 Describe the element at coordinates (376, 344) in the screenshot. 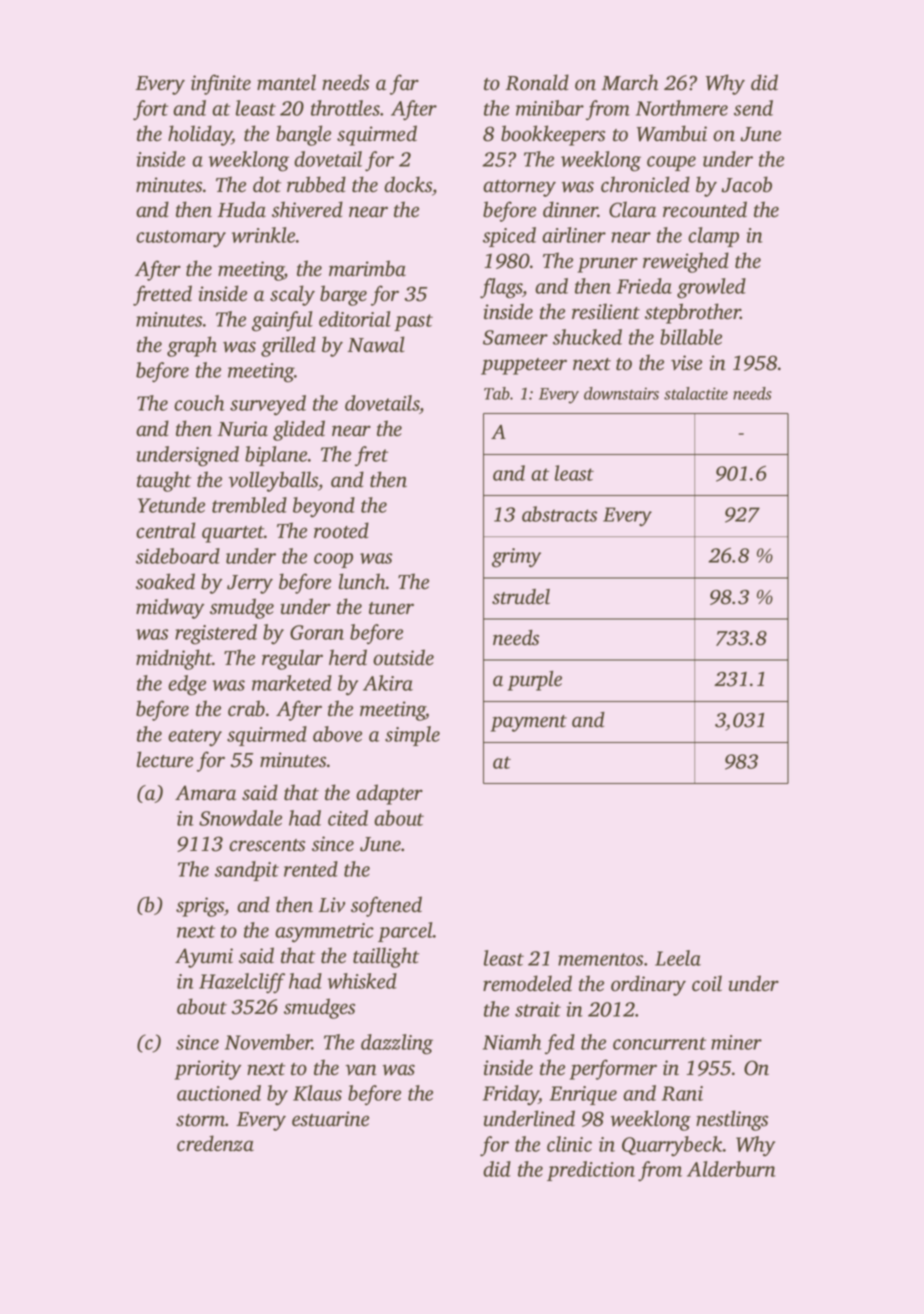

I see `Nawal` at that location.
